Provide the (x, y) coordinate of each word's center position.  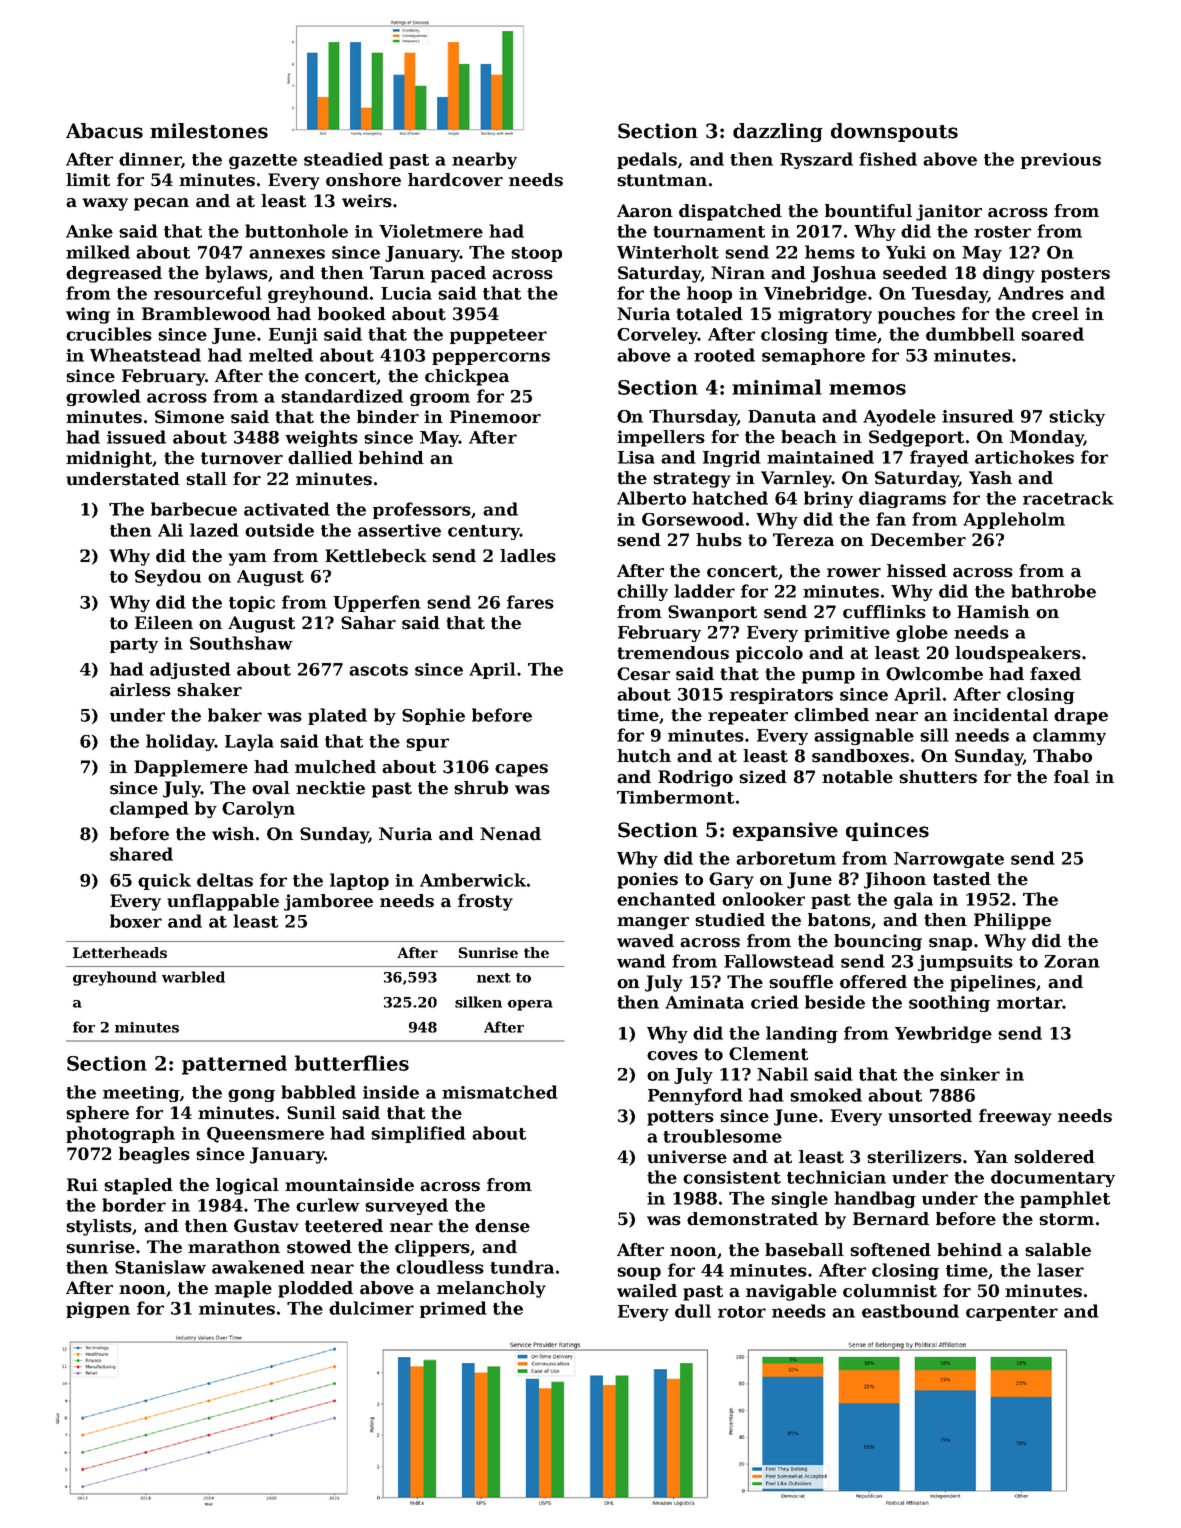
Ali (170, 530)
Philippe (1012, 921)
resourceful (208, 293)
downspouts (894, 132)
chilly (642, 592)
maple (243, 1289)
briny (828, 499)
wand (641, 961)
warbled (193, 977)
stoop (536, 254)
